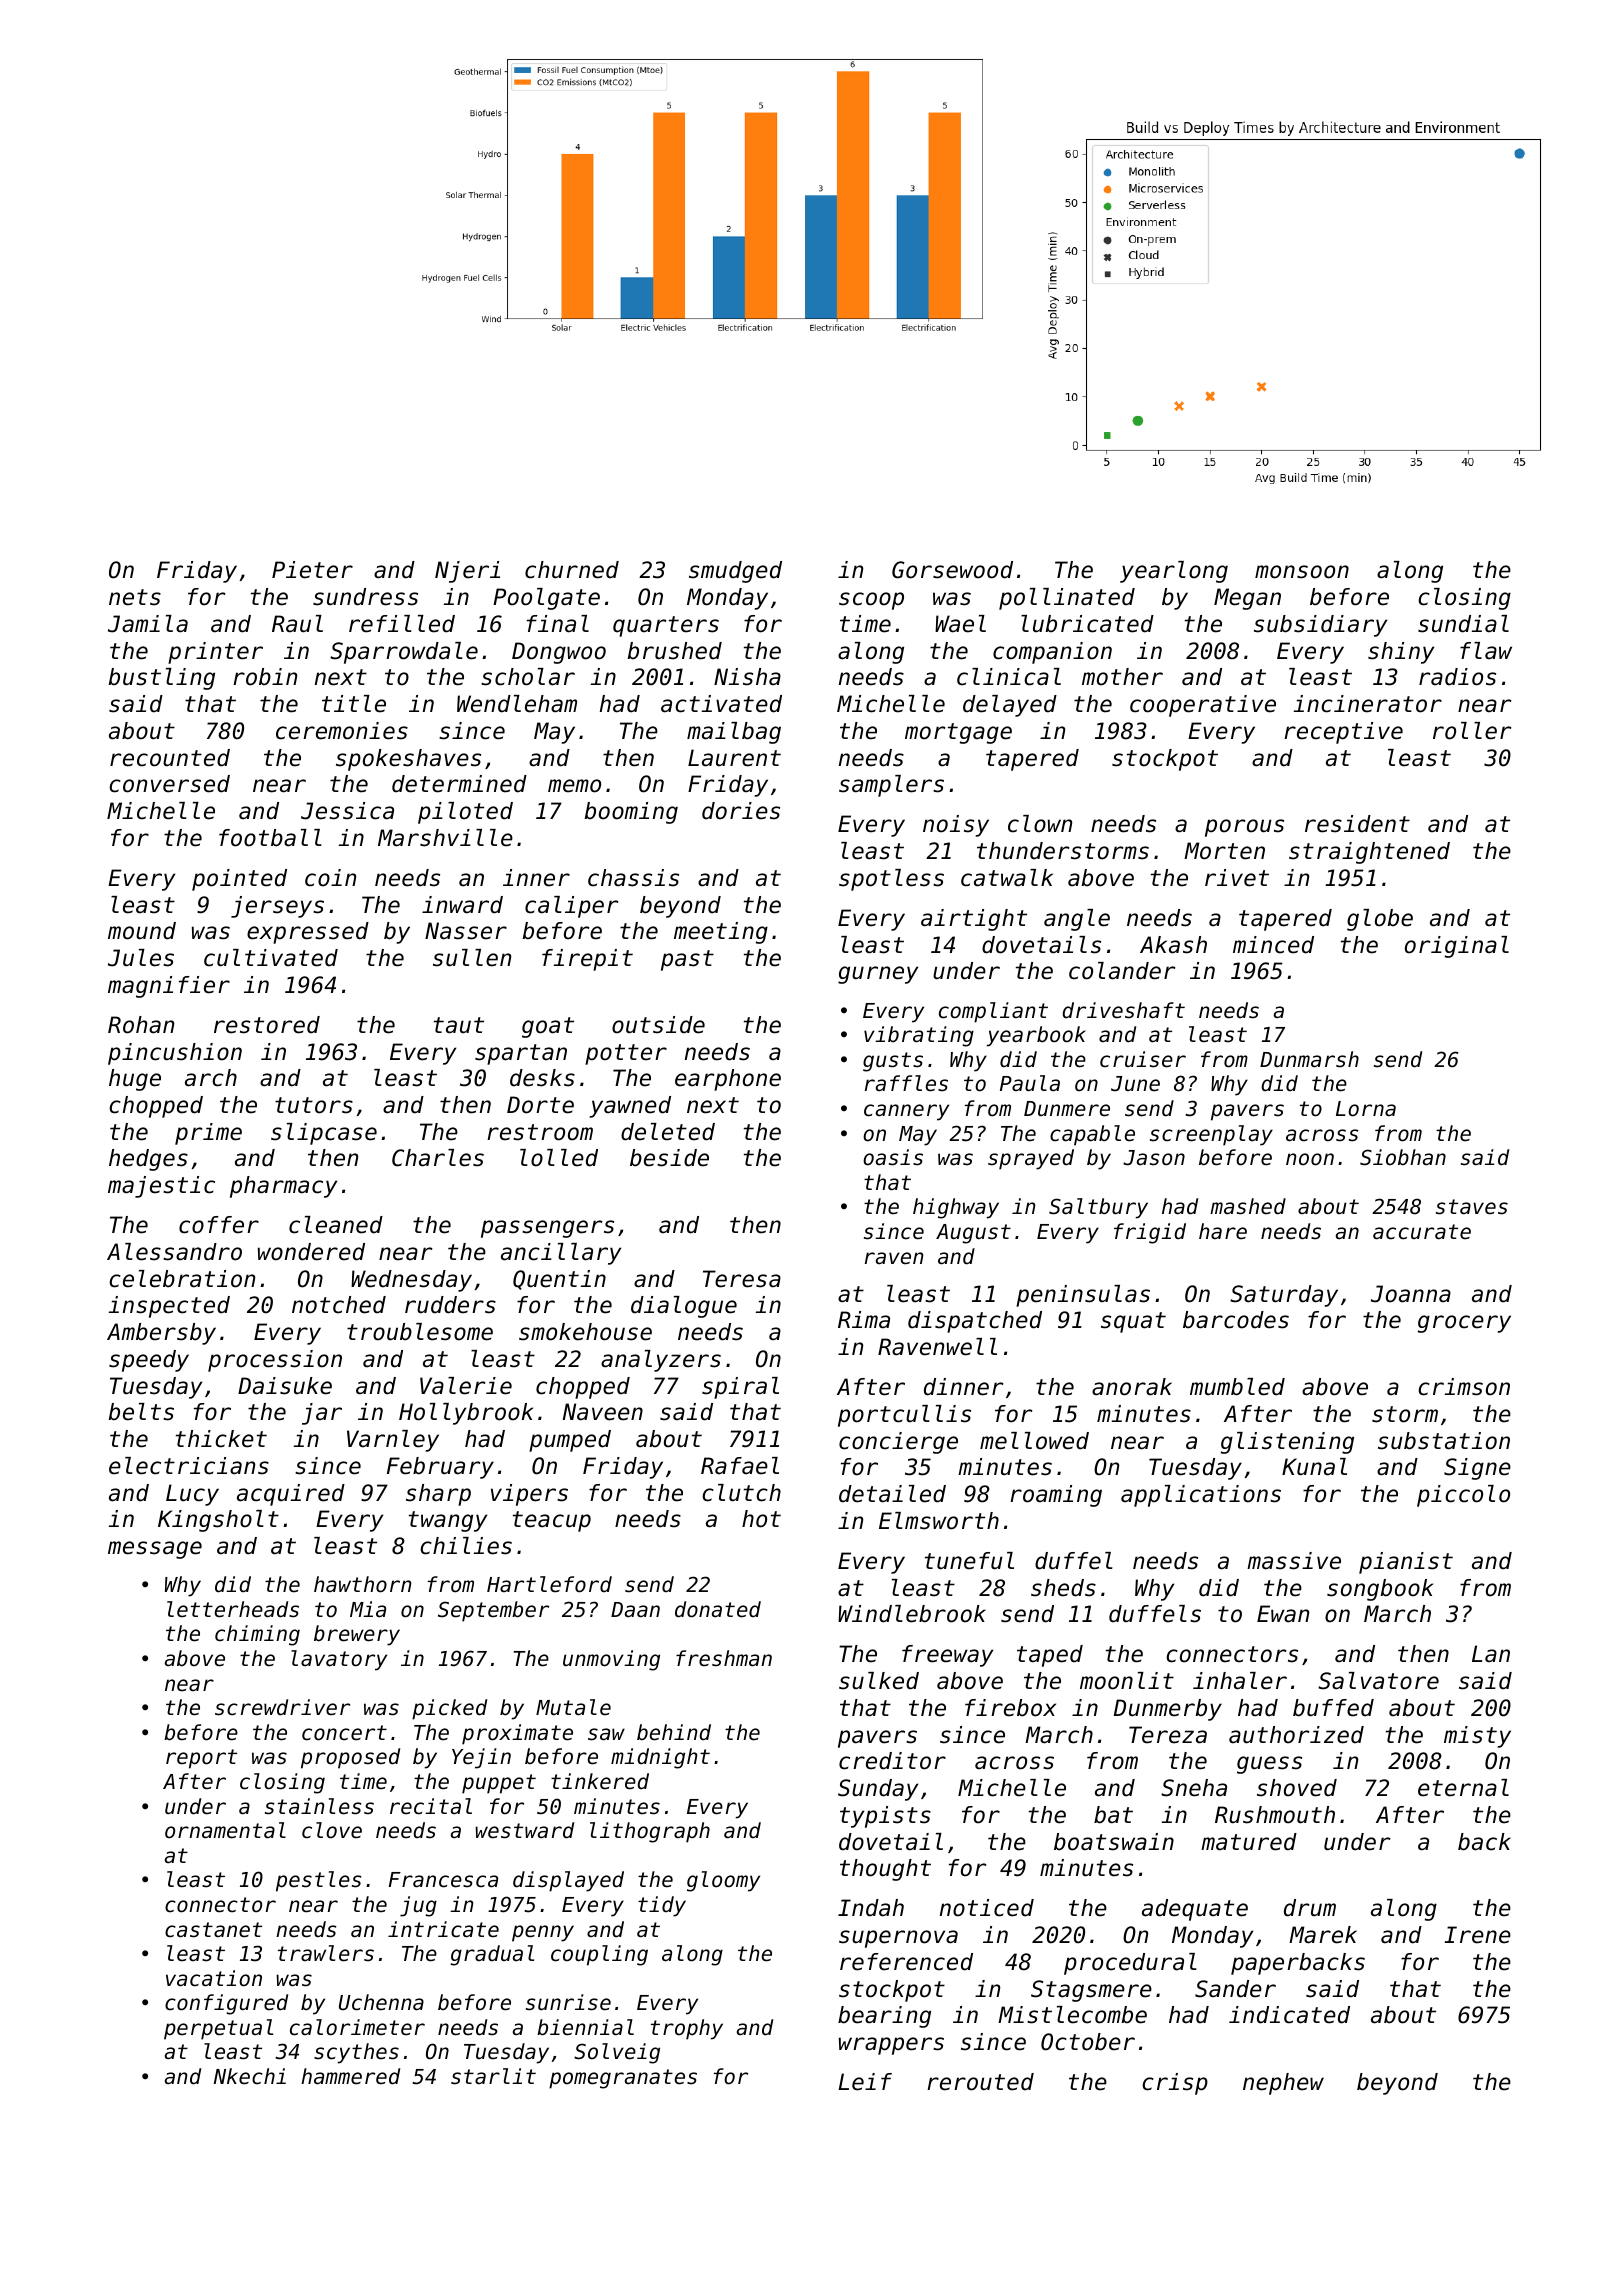  I want to click on porous, so click(1244, 828).
